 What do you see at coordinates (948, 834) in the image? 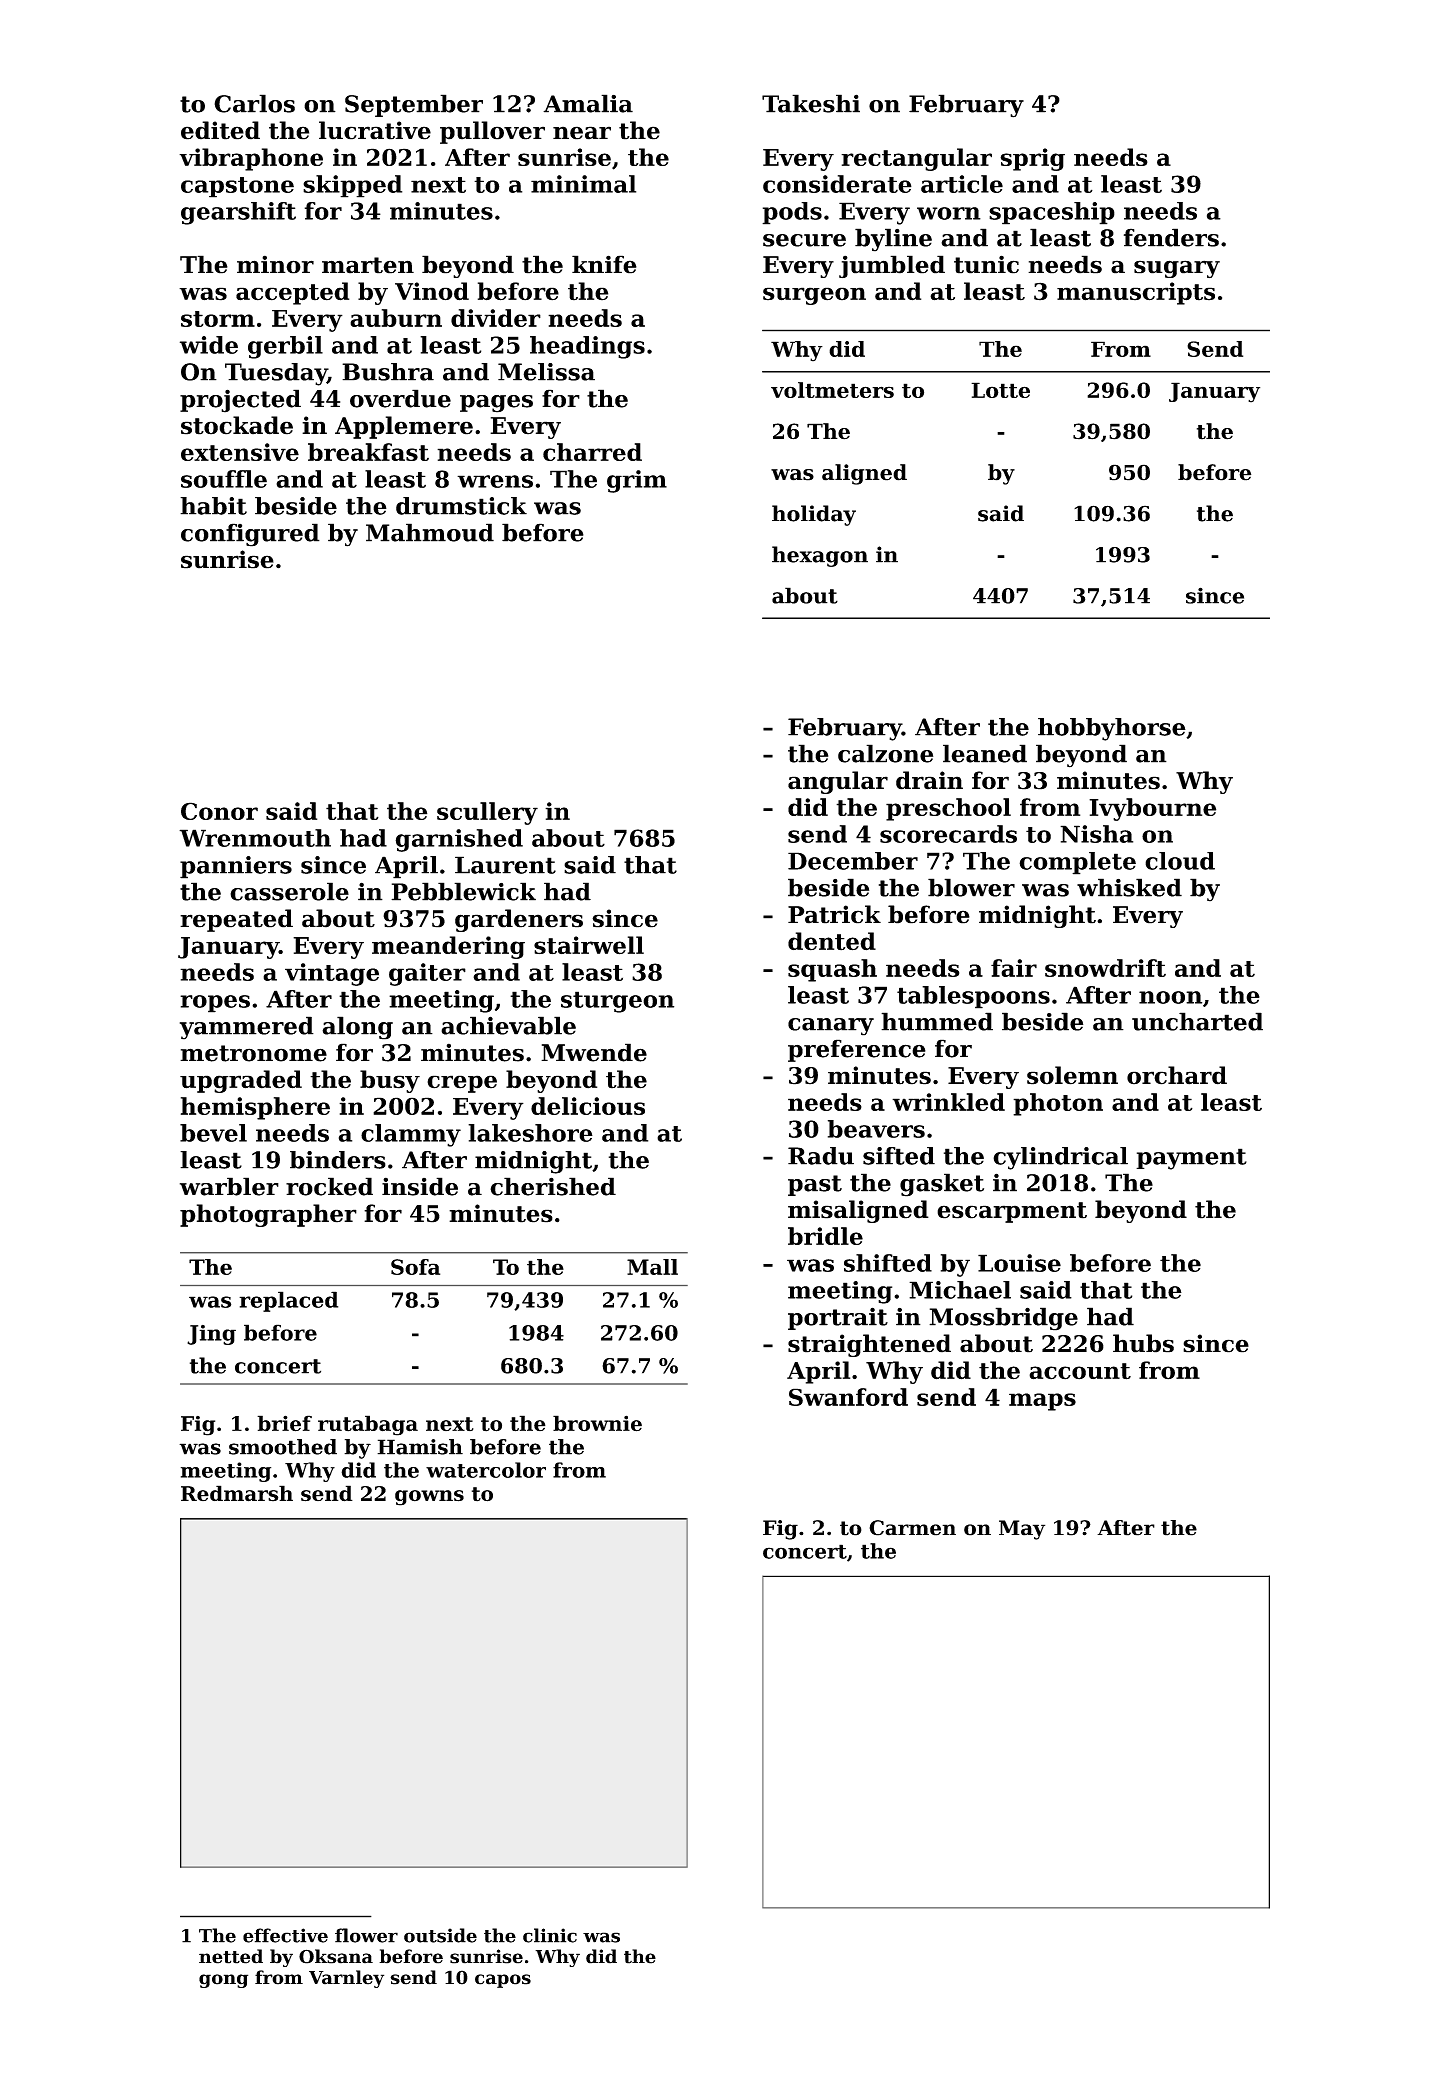
I see `scorecards` at bounding box center [948, 834].
